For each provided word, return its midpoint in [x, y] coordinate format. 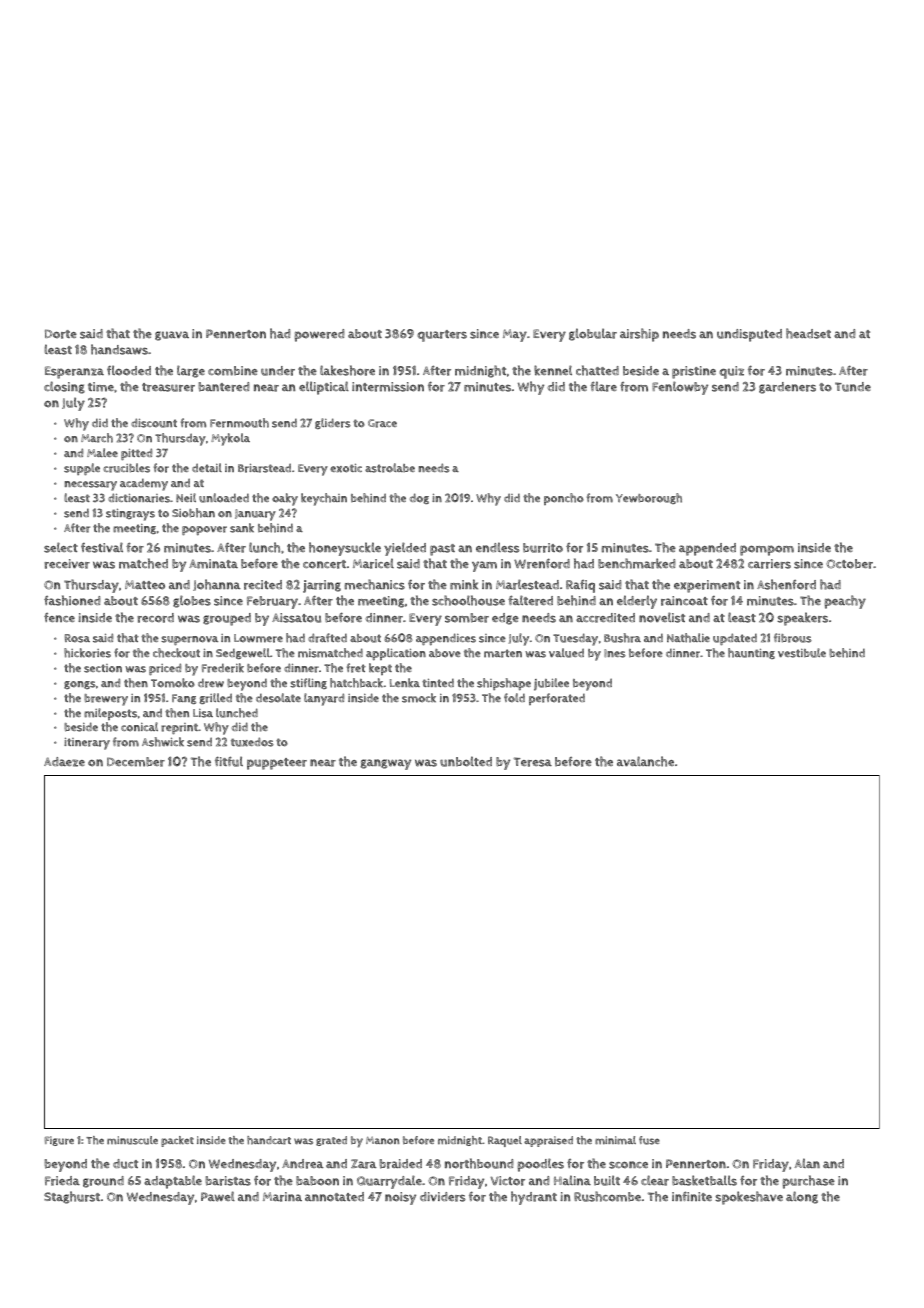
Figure [59, 1141]
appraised [548, 1141]
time [101, 387]
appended [707, 549]
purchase [808, 1182]
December [136, 762]
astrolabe [390, 468]
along [802, 1197]
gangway [385, 764]
